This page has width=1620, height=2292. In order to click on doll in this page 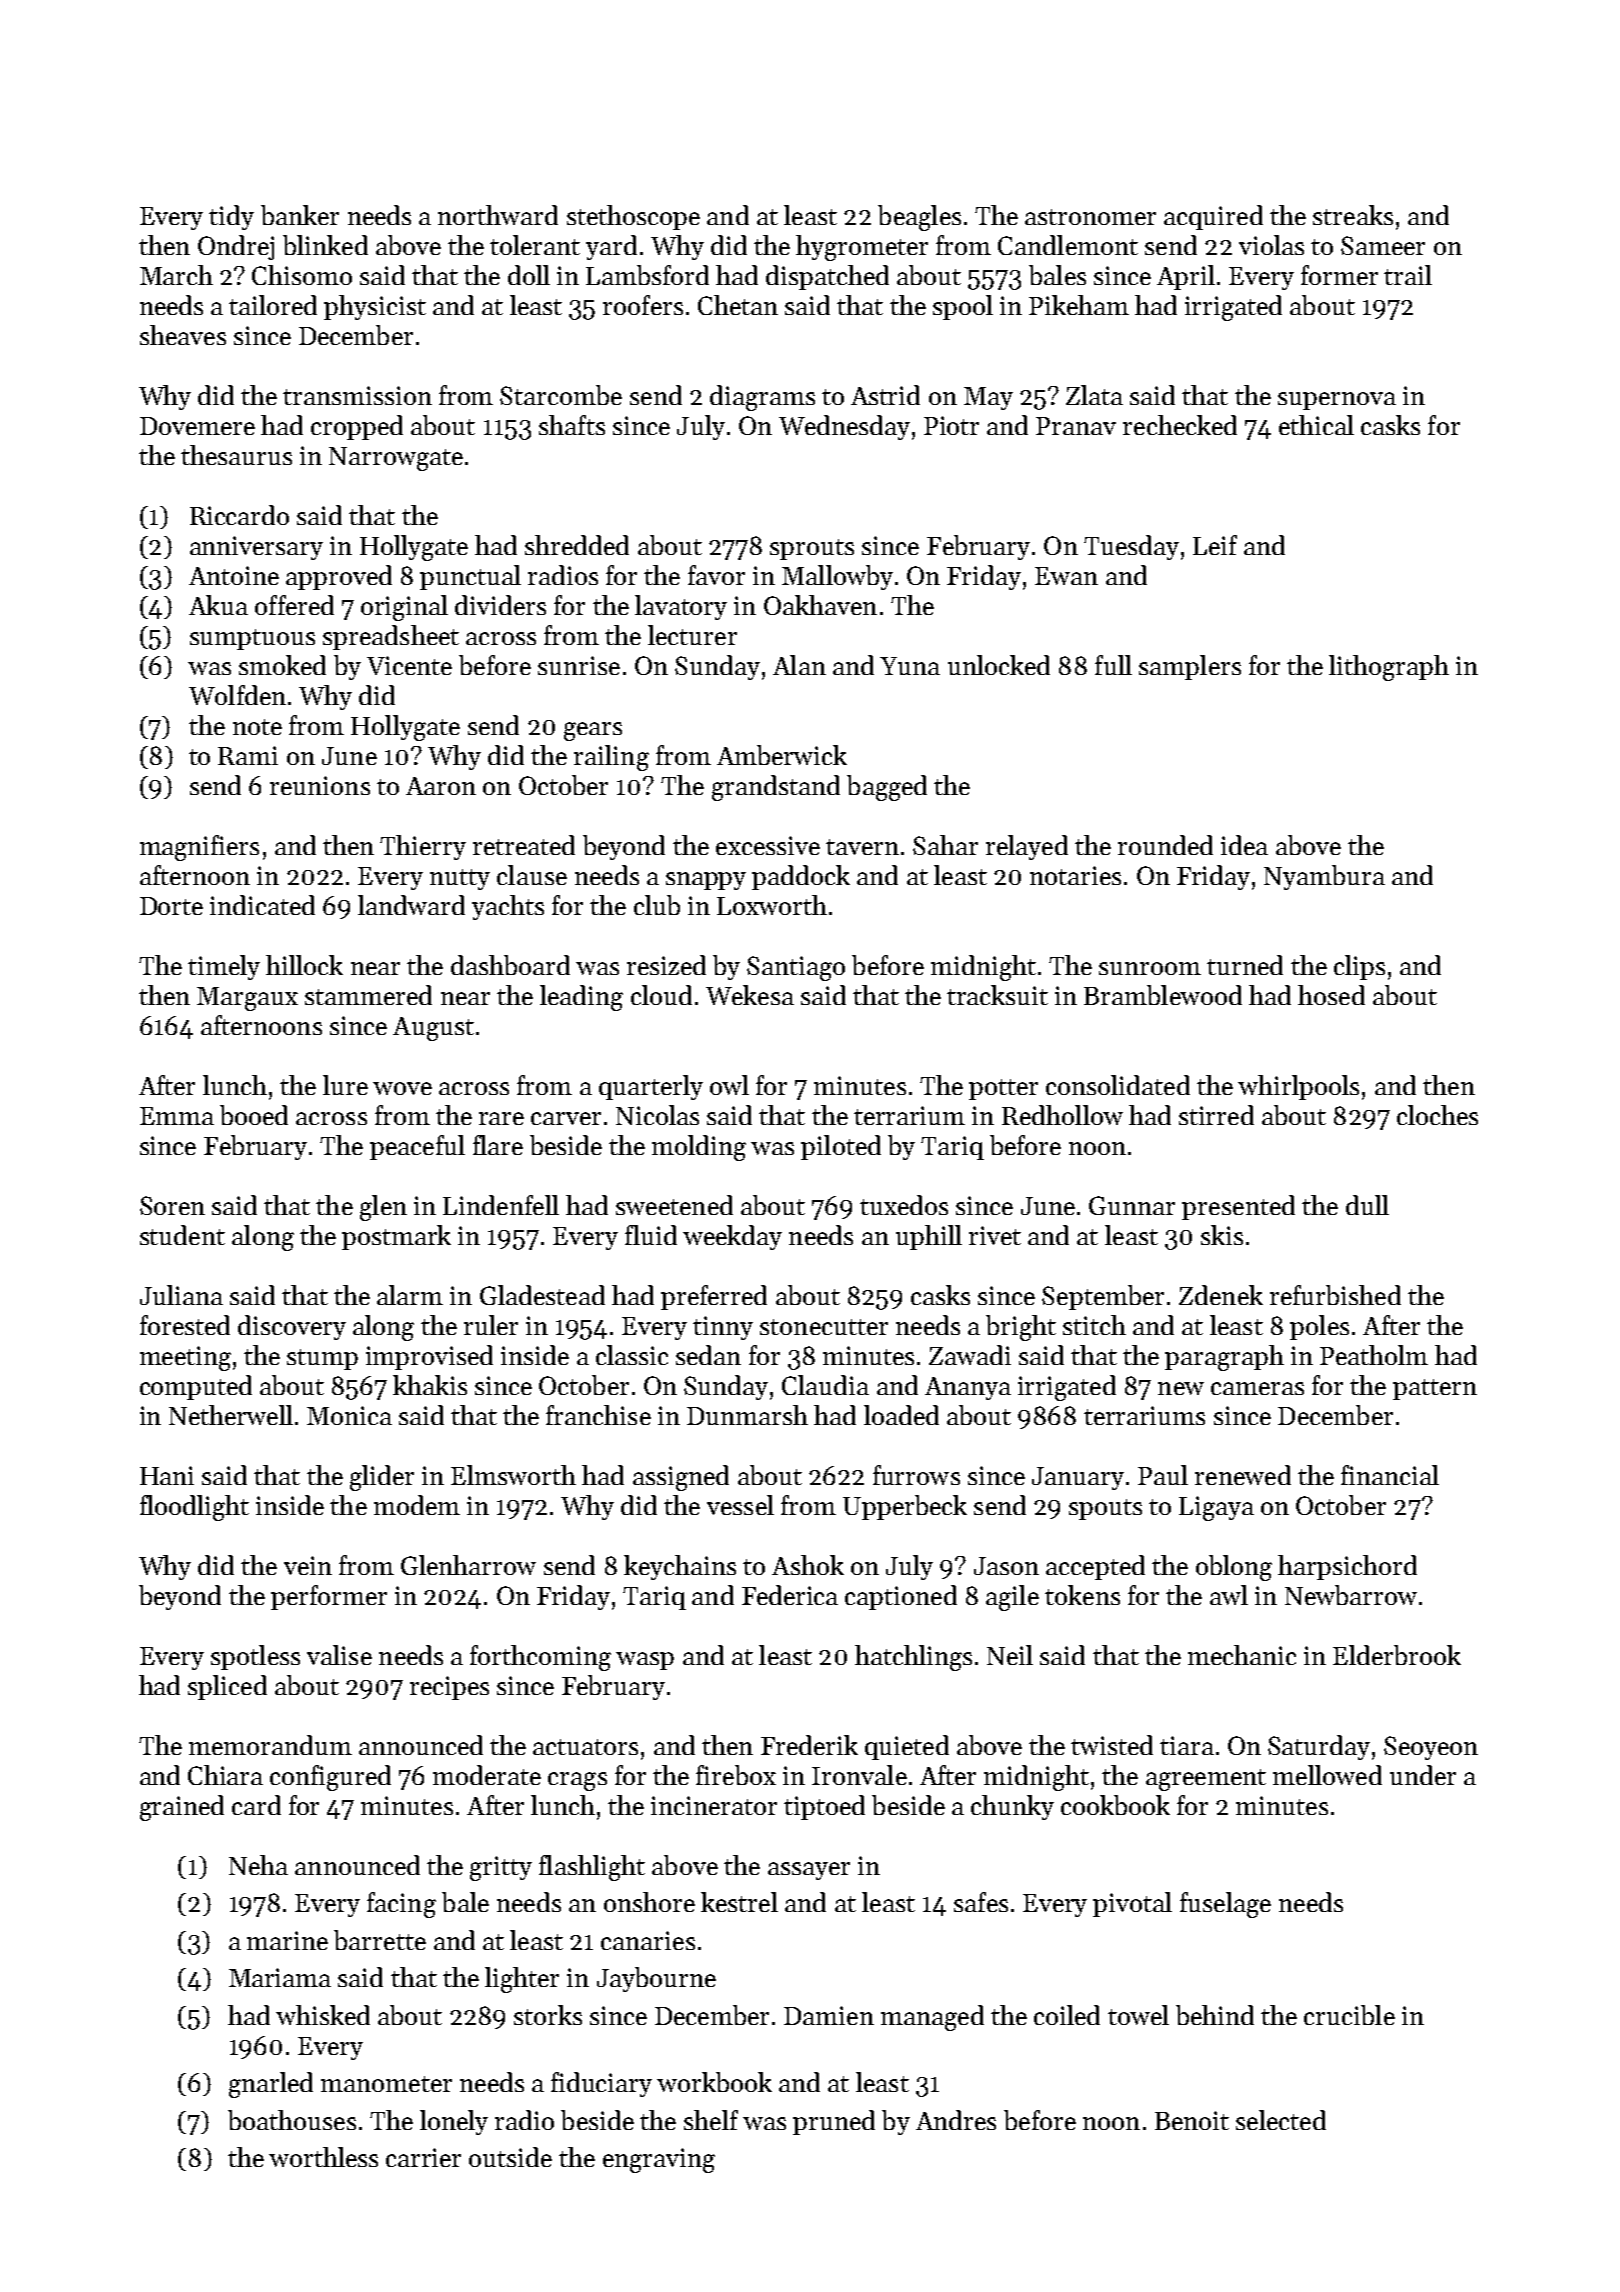, I will do `click(529, 275)`.
